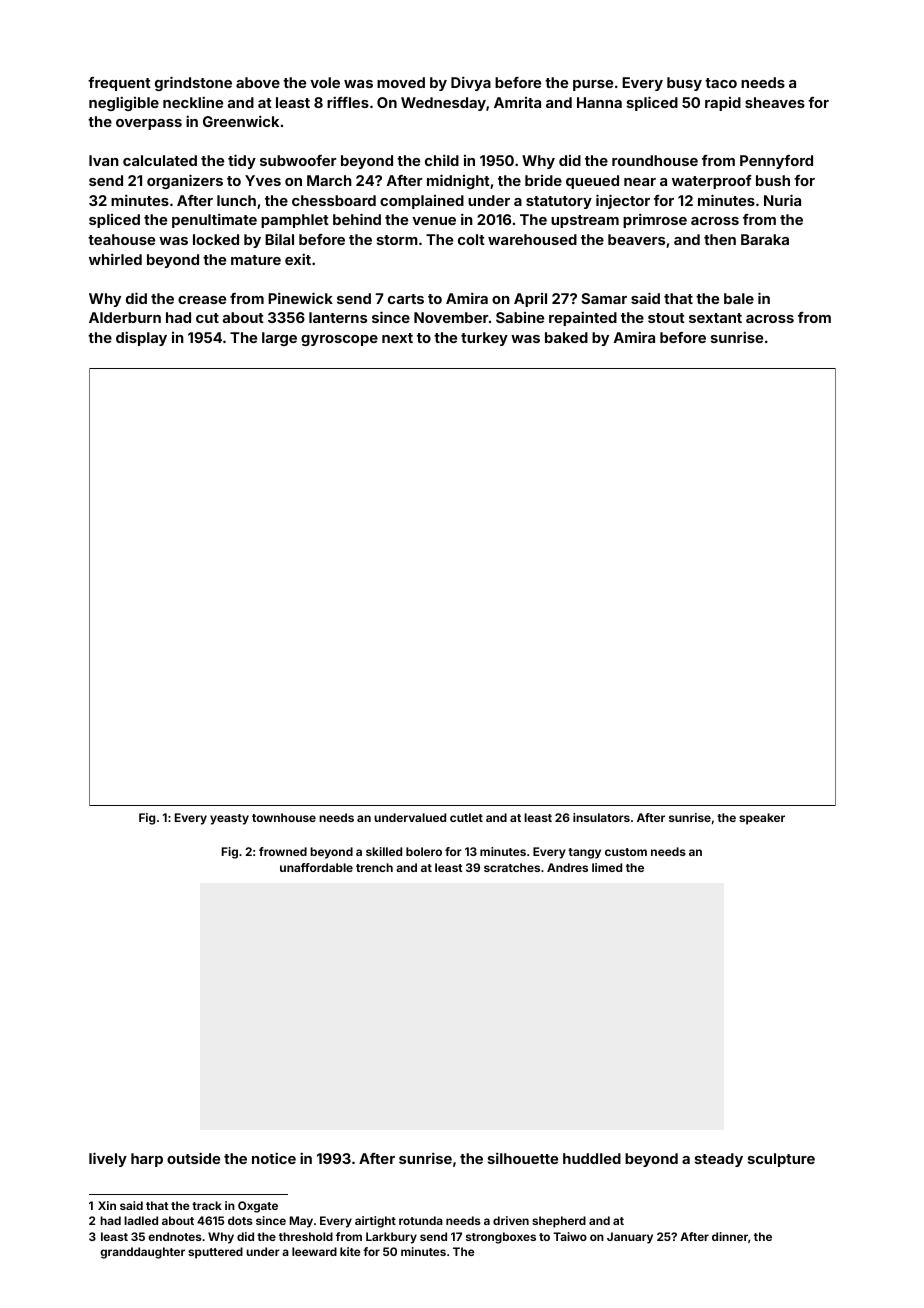  What do you see at coordinates (421, 1220) in the screenshot?
I see `rotunda` at bounding box center [421, 1220].
